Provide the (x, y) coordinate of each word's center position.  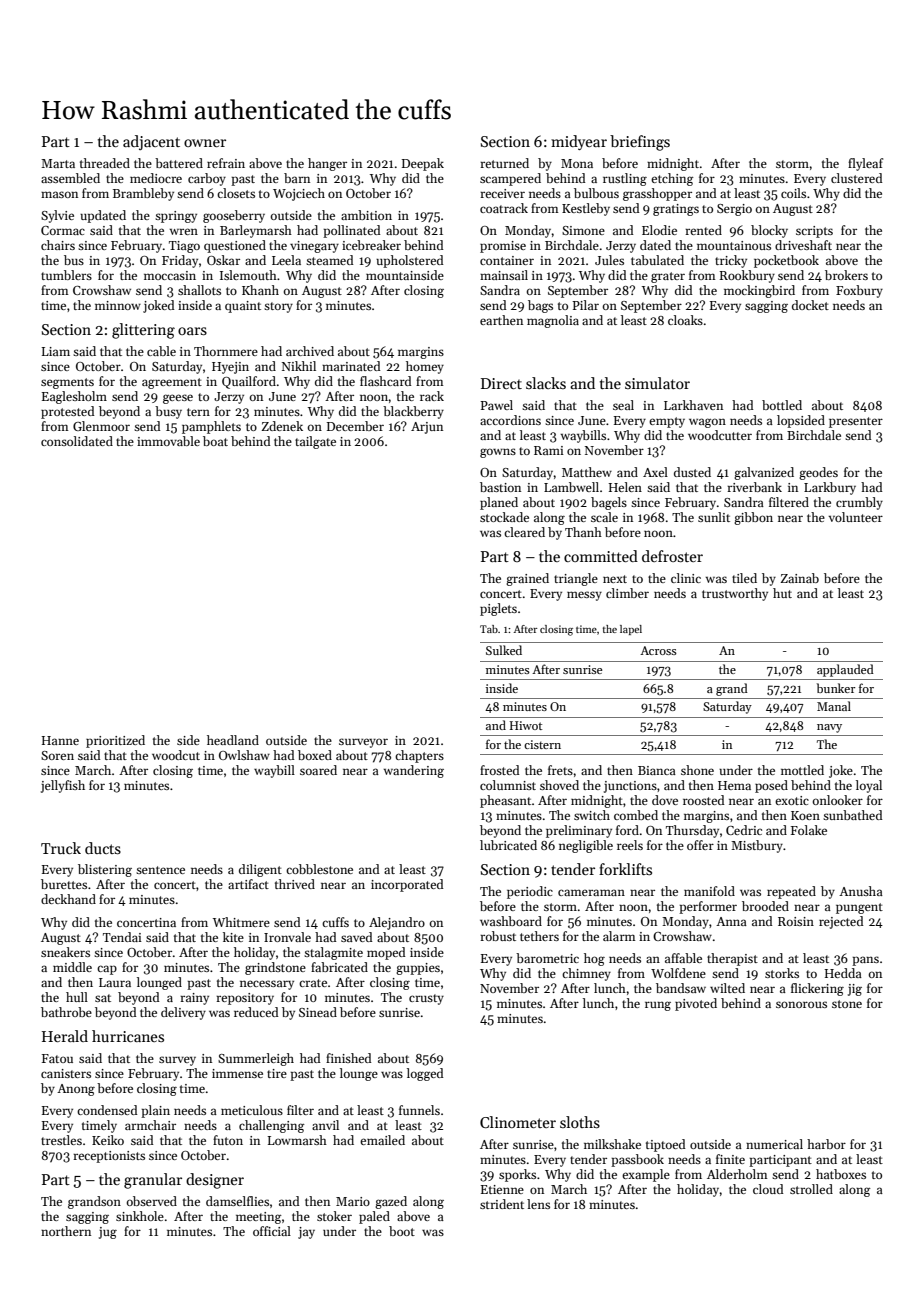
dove (665, 800)
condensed (107, 1110)
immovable (168, 441)
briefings (640, 143)
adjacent (151, 142)
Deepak (423, 164)
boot (402, 1231)
